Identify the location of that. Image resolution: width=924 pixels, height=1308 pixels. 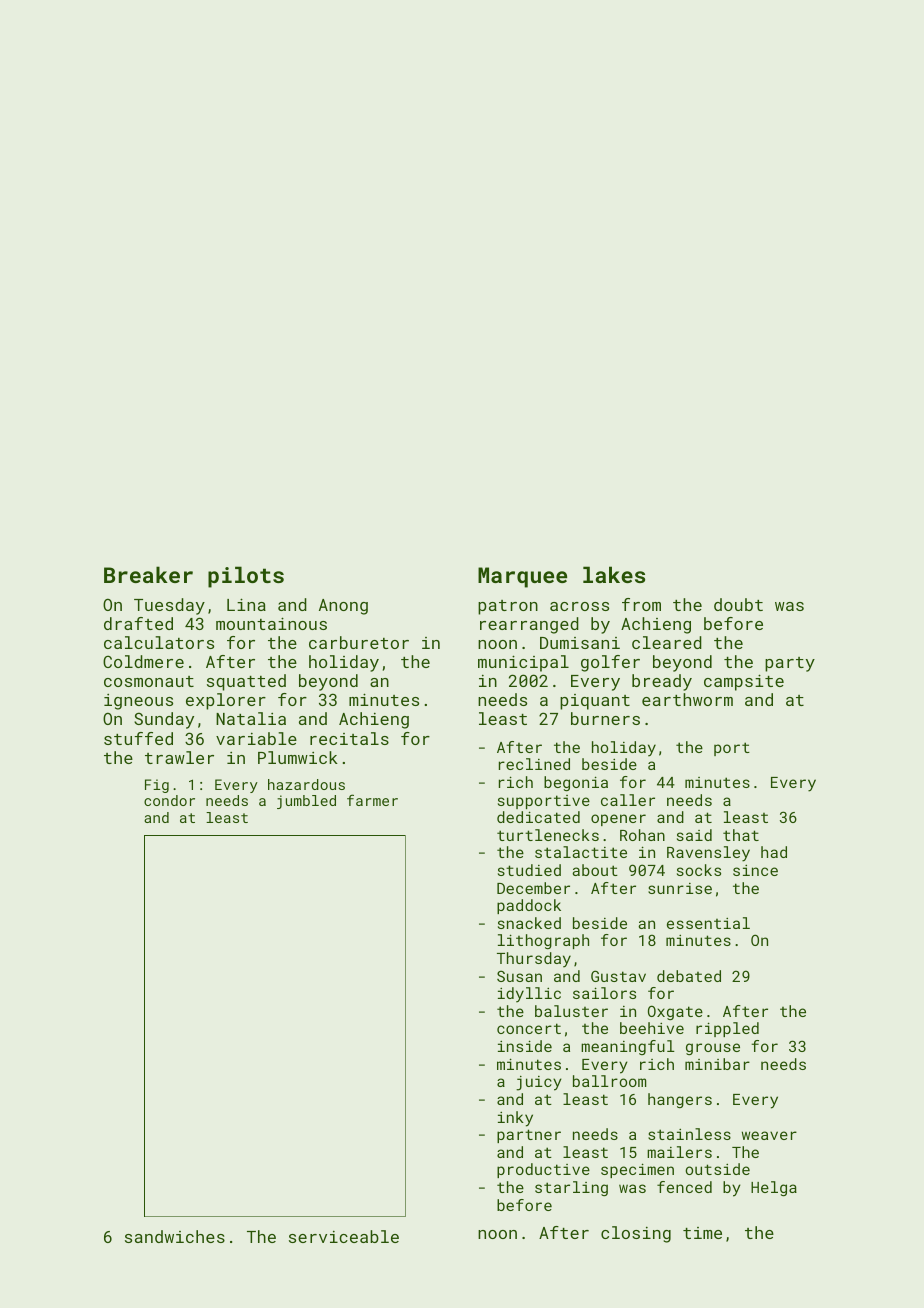
(741, 835).
